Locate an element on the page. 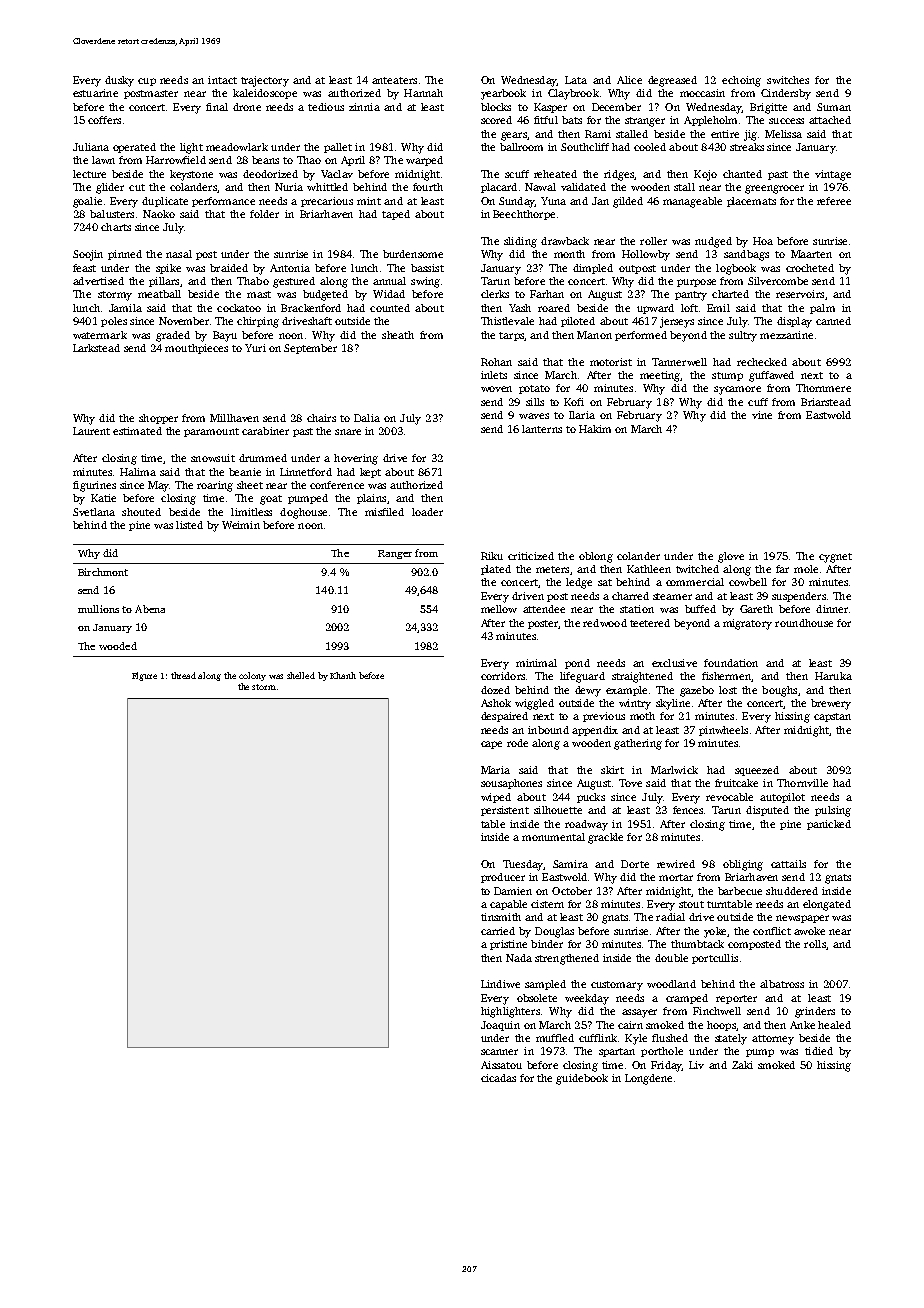 This image has height=1308, width=924. carried is located at coordinates (498, 931).
